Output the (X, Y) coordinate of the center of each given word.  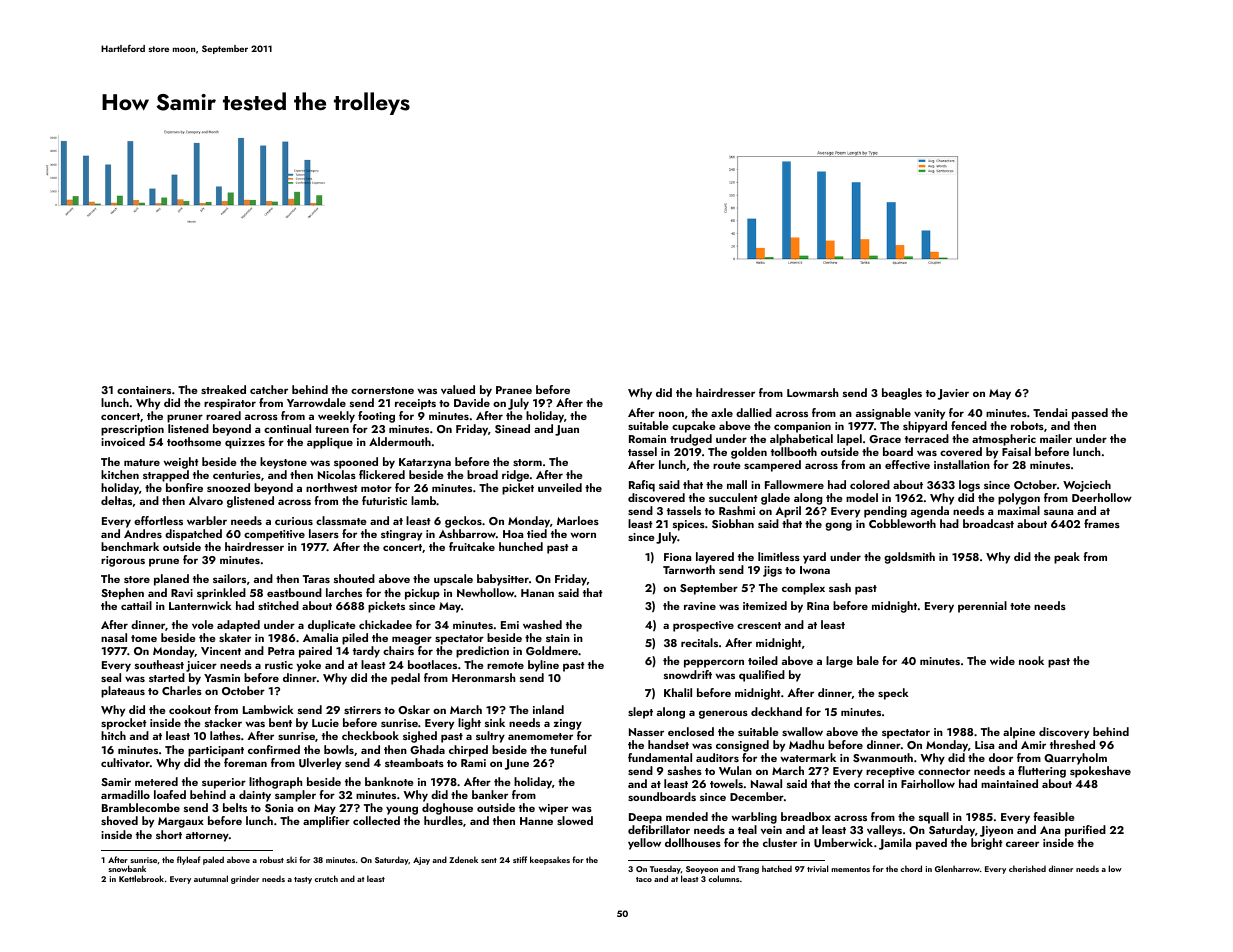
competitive (274, 535)
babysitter (503, 580)
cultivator (125, 762)
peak (1067, 558)
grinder (245, 879)
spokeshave (1100, 772)
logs (969, 486)
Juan (567, 430)
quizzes (245, 443)
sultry (490, 737)
